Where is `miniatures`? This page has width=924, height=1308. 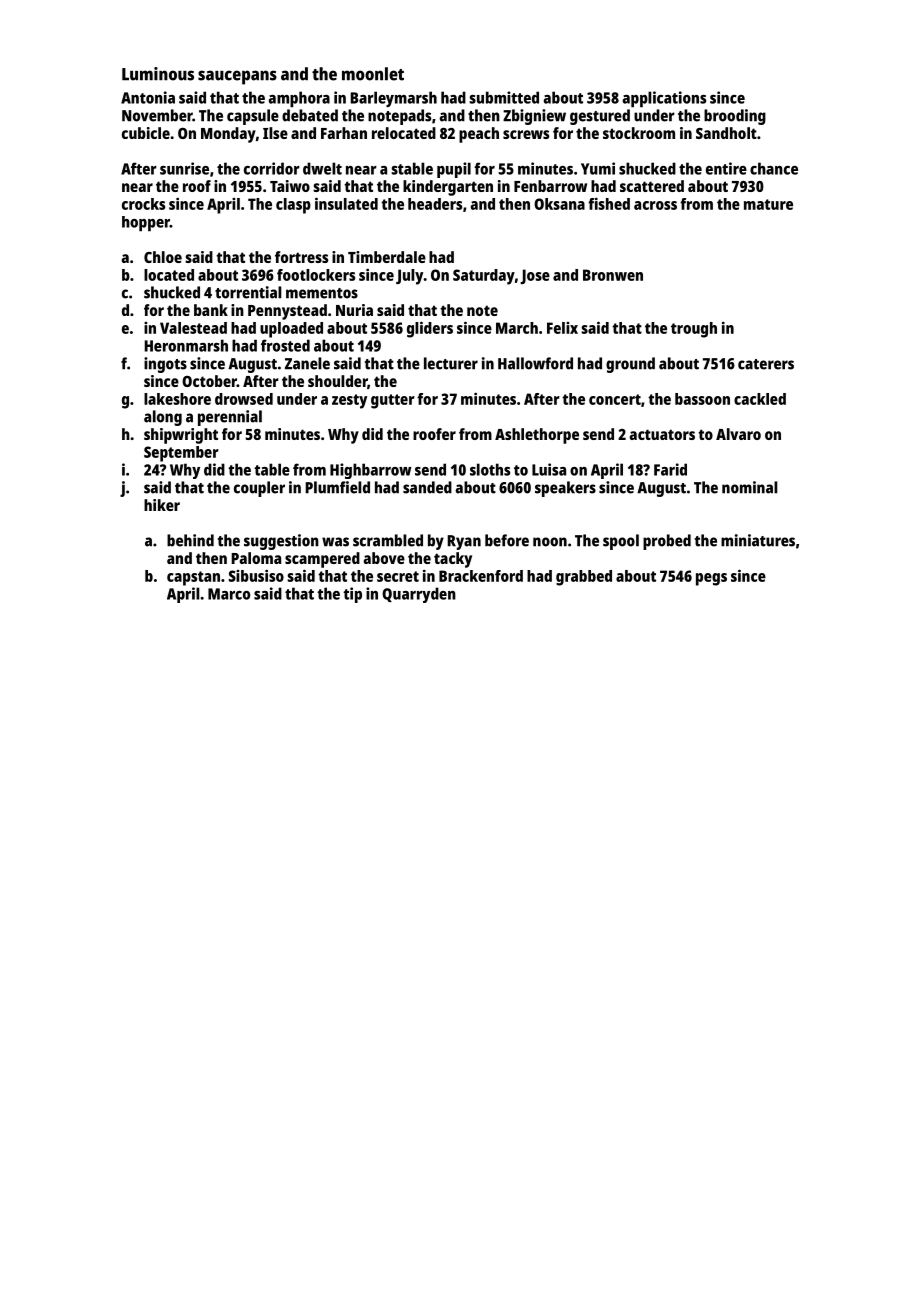 miniatures is located at coordinates (758, 540).
